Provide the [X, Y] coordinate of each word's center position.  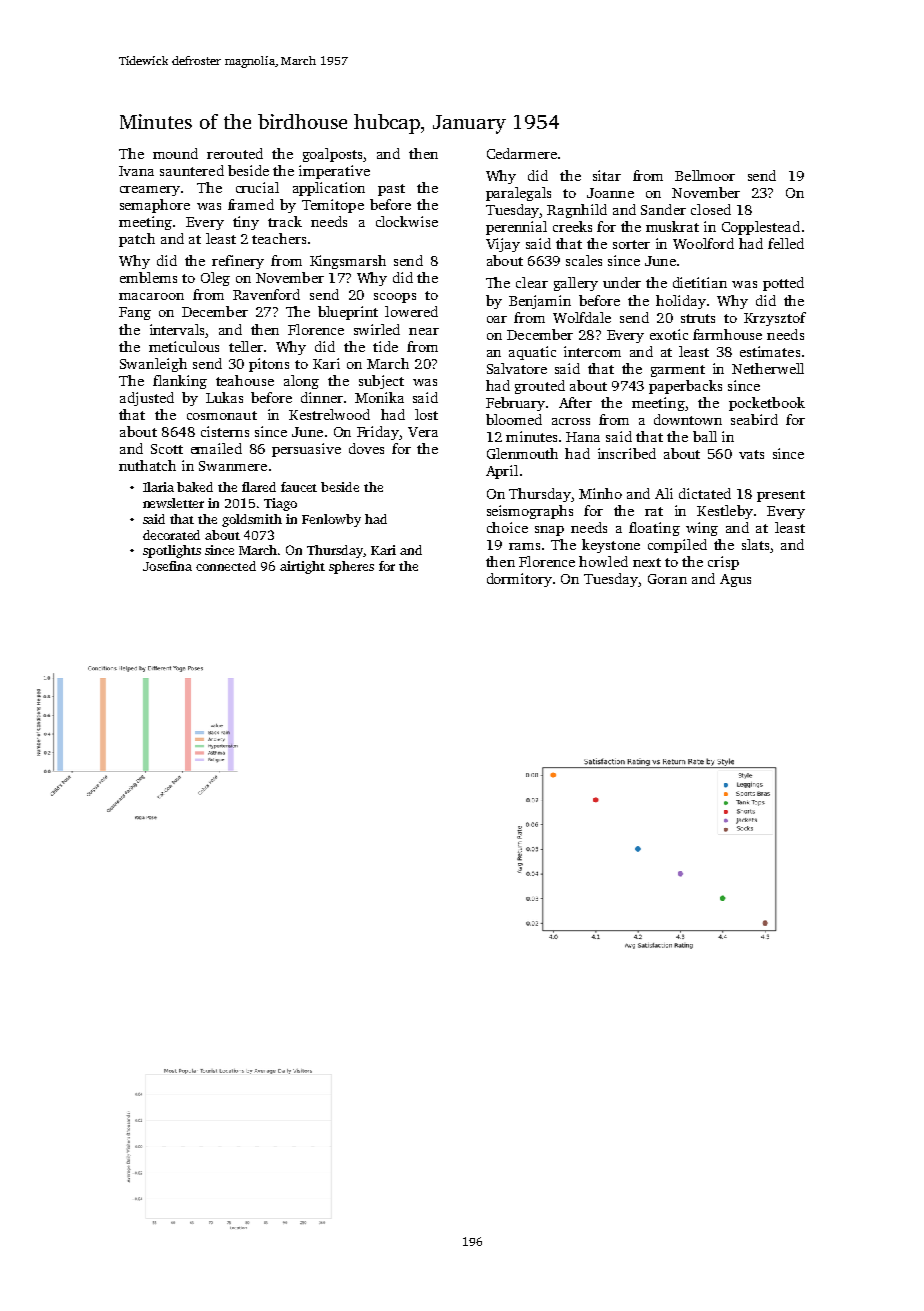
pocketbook [767, 404]
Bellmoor [705, 175]
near [424, 331]
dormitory [519, 580]
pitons [269, 365]
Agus [735, 580]
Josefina [167, 566]
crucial [257, 187]
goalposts [332, 155]
